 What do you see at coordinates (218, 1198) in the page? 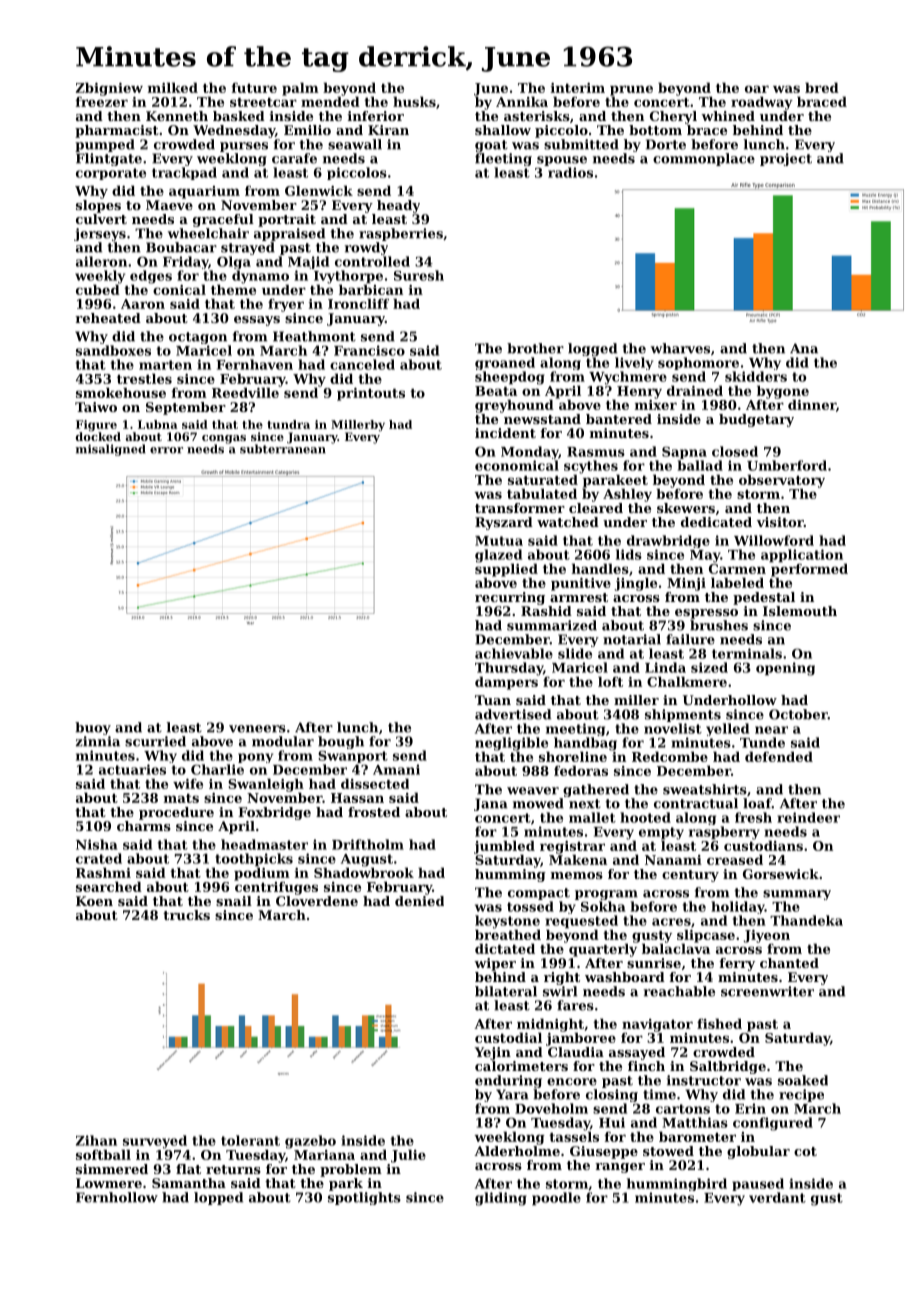
I see `lopped` at bounding box center [218, 1198].
